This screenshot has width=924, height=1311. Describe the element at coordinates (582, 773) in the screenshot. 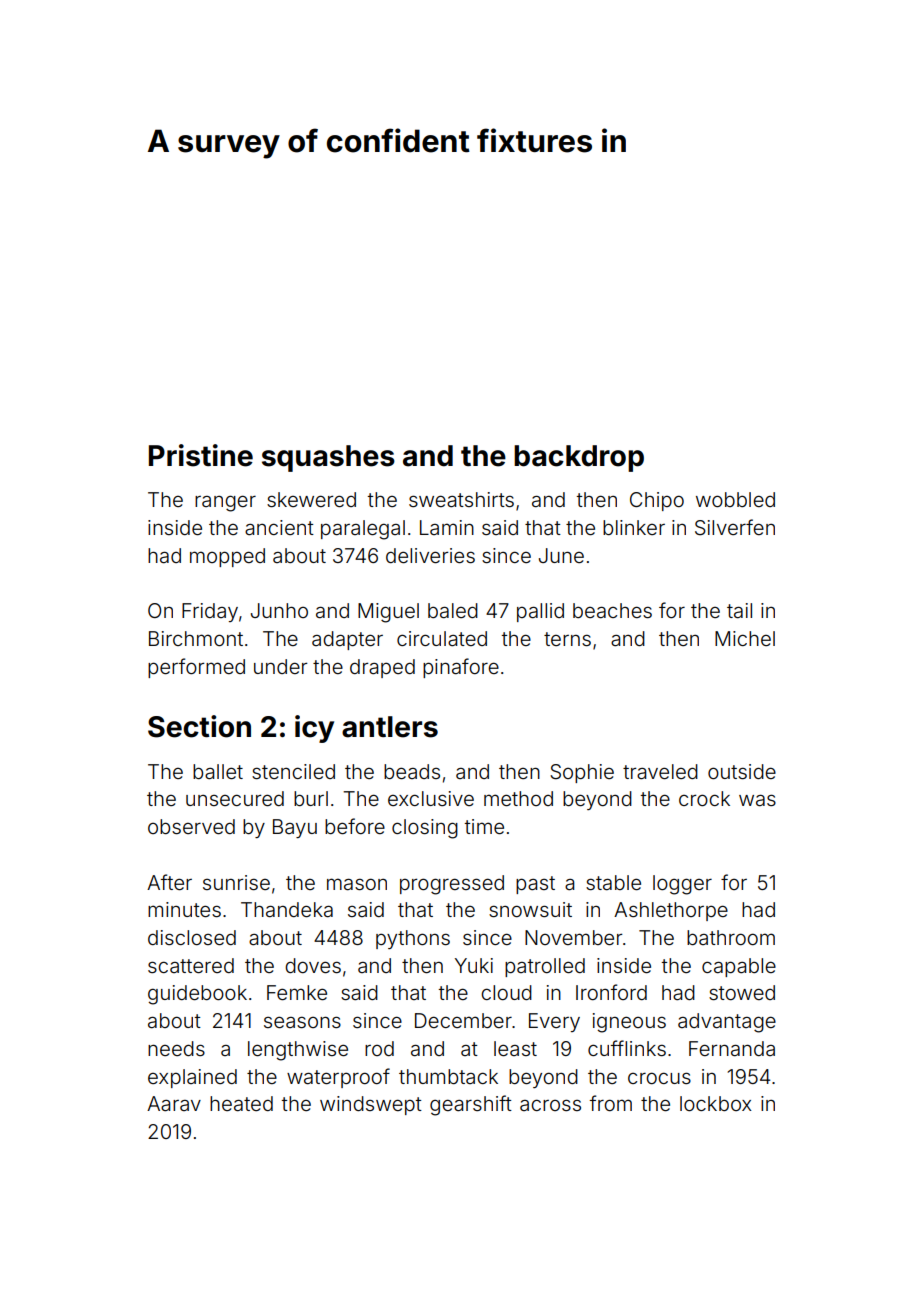

I see `Sophie` at that location.
